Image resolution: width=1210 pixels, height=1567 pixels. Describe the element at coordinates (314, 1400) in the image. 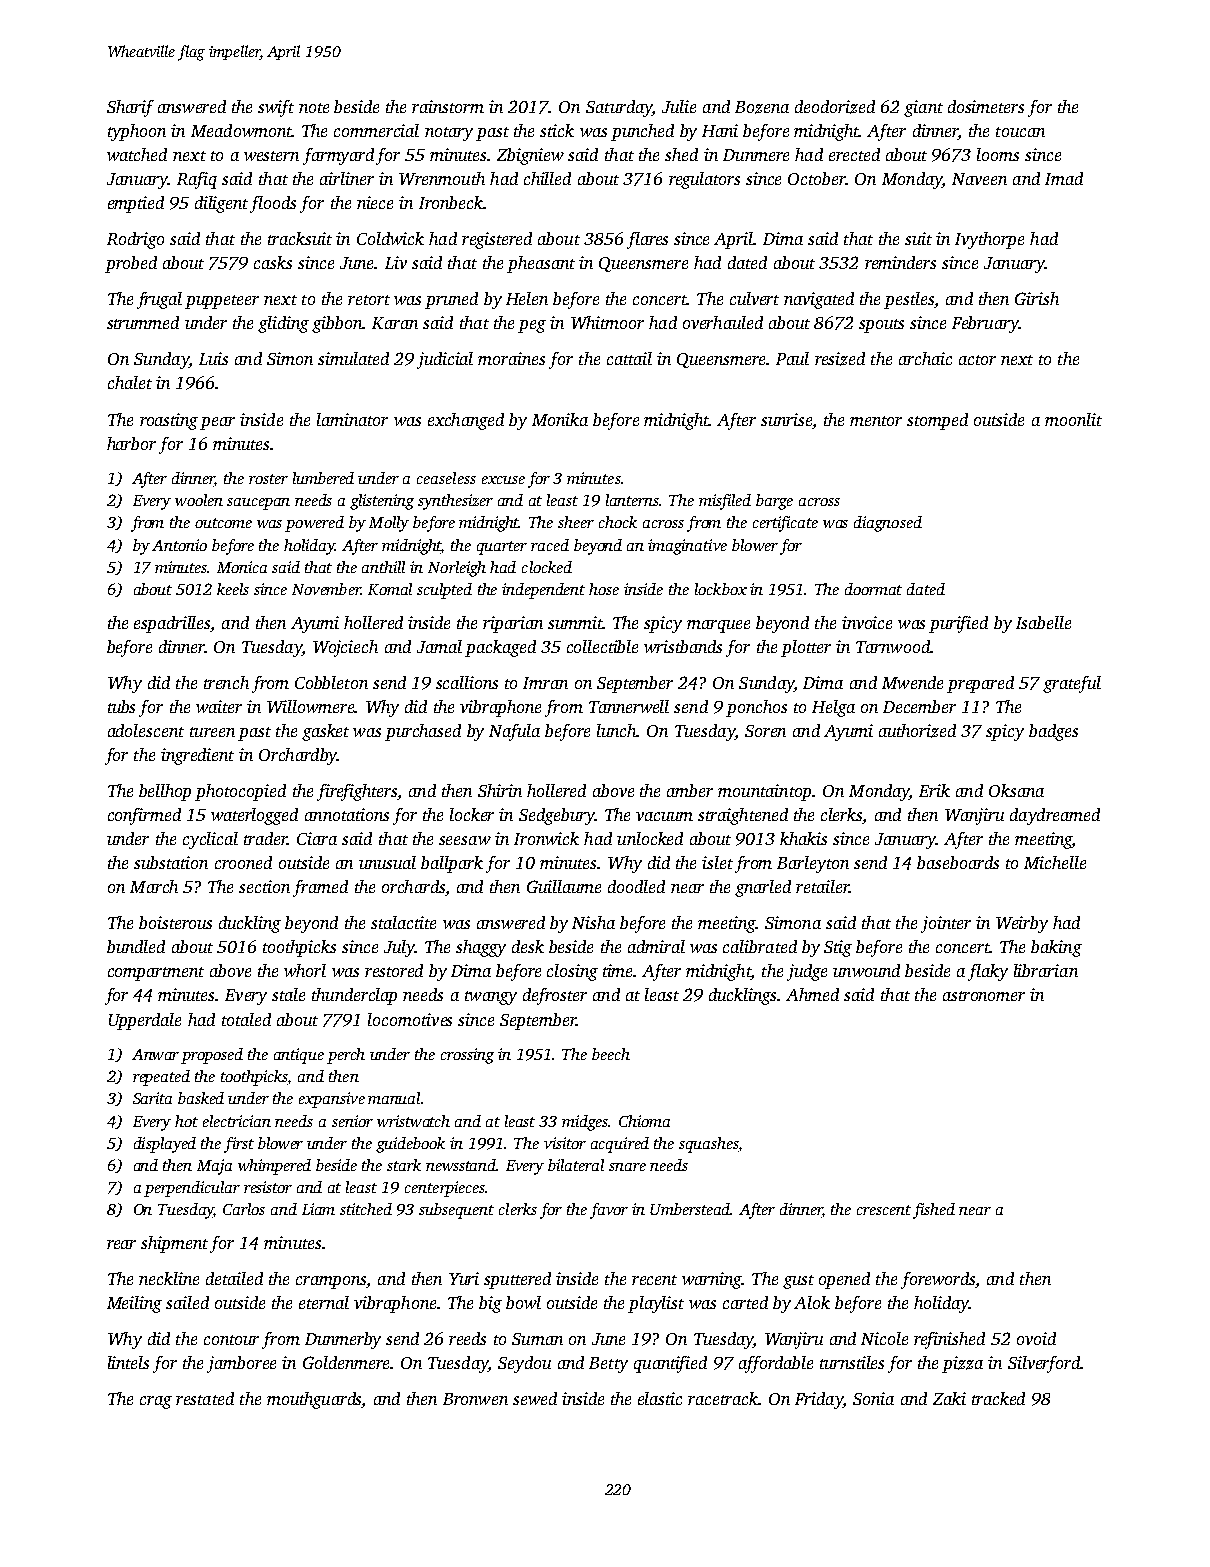

I see `mouthguards` at that location.
